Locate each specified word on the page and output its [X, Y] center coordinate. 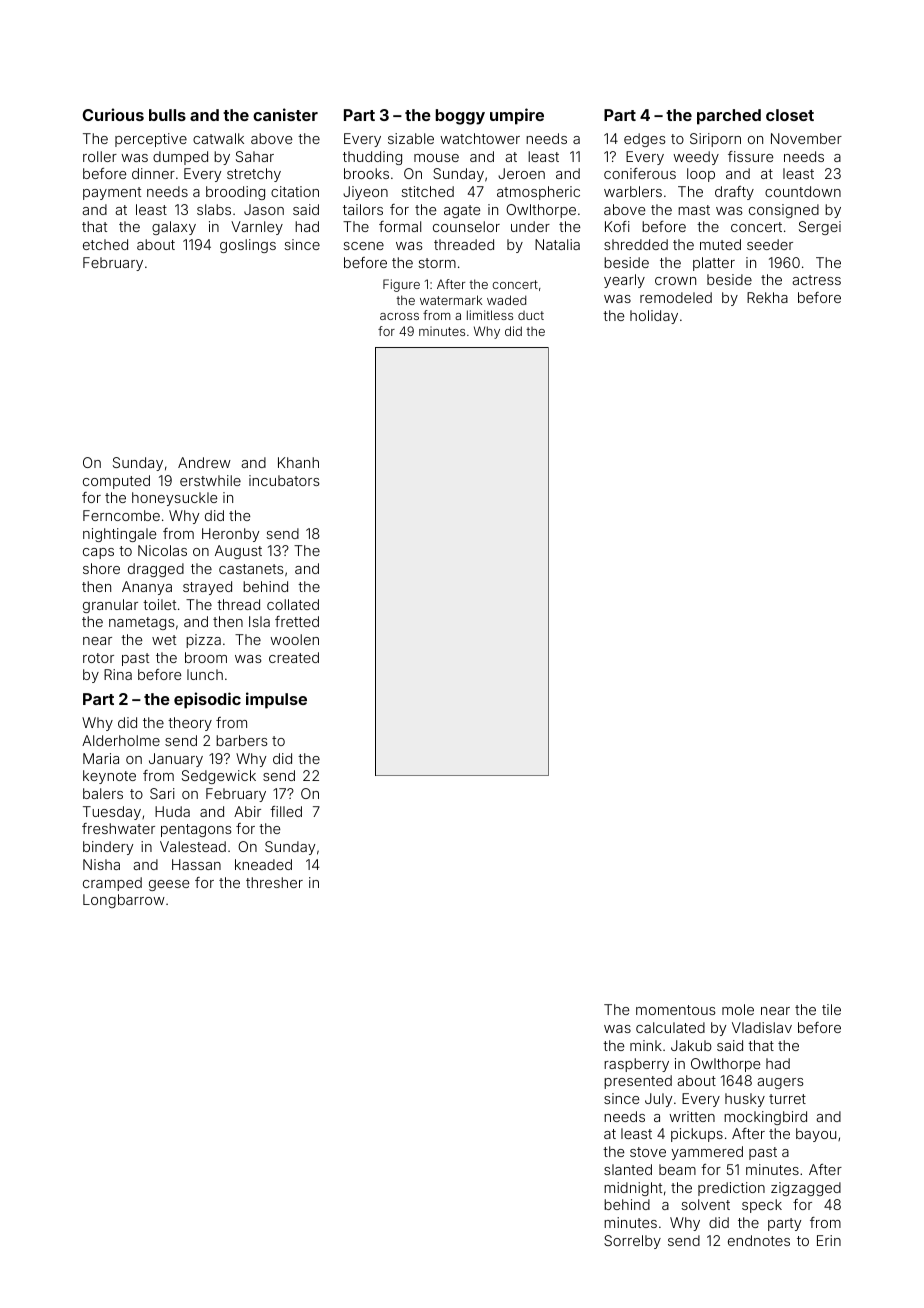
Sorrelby [632, 1242]
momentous [676, 1010]
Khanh [298, 462]
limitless [490, 315]
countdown [803, 191]
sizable [411, 138]
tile [831, 1009]
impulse [276, 700]
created [294, 657]
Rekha [767, 297]
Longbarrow [124, 901]
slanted [628, 1169]
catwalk [218, 138]
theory [190, 724]
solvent [705, 1204]
